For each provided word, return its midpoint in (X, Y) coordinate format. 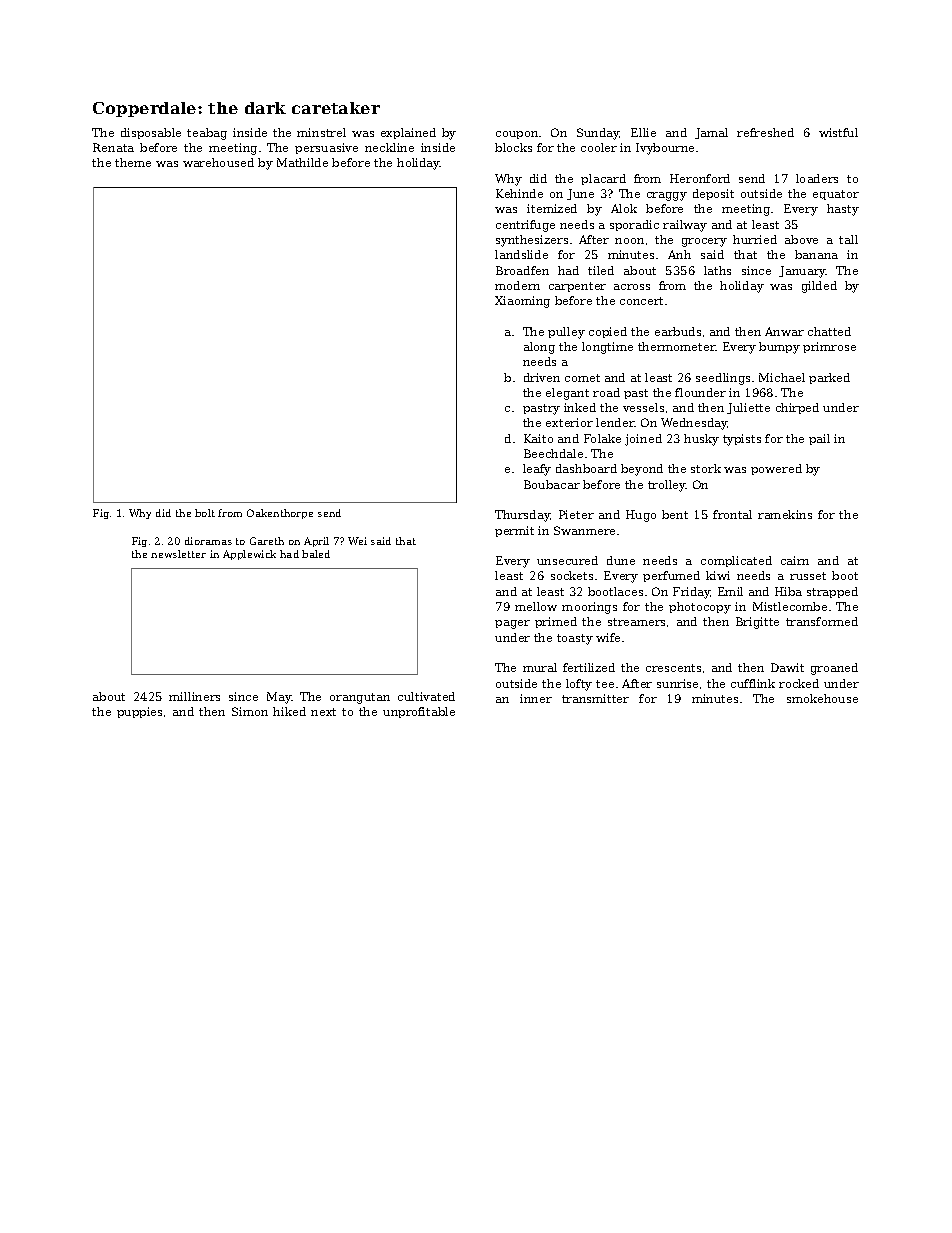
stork (706, 468)
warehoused (218, 162)
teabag (207, 134)
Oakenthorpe (280, 514)
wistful (838, 132)
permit (514, 531)
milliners (194, 696)
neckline (389, 147)
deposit (713, 194)
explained (408, 133)
